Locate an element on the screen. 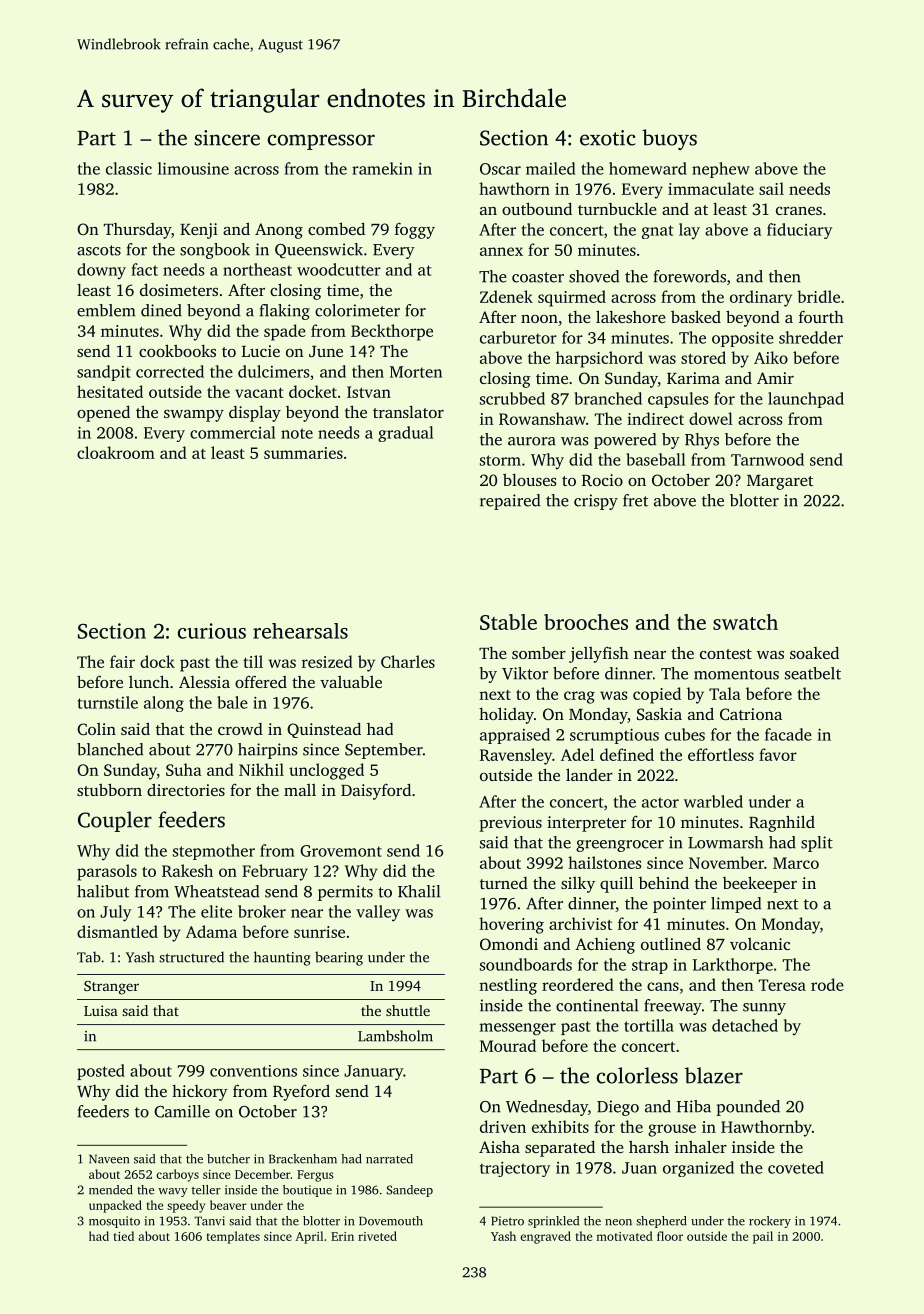  separated is located at coordinates (560, 1148).
